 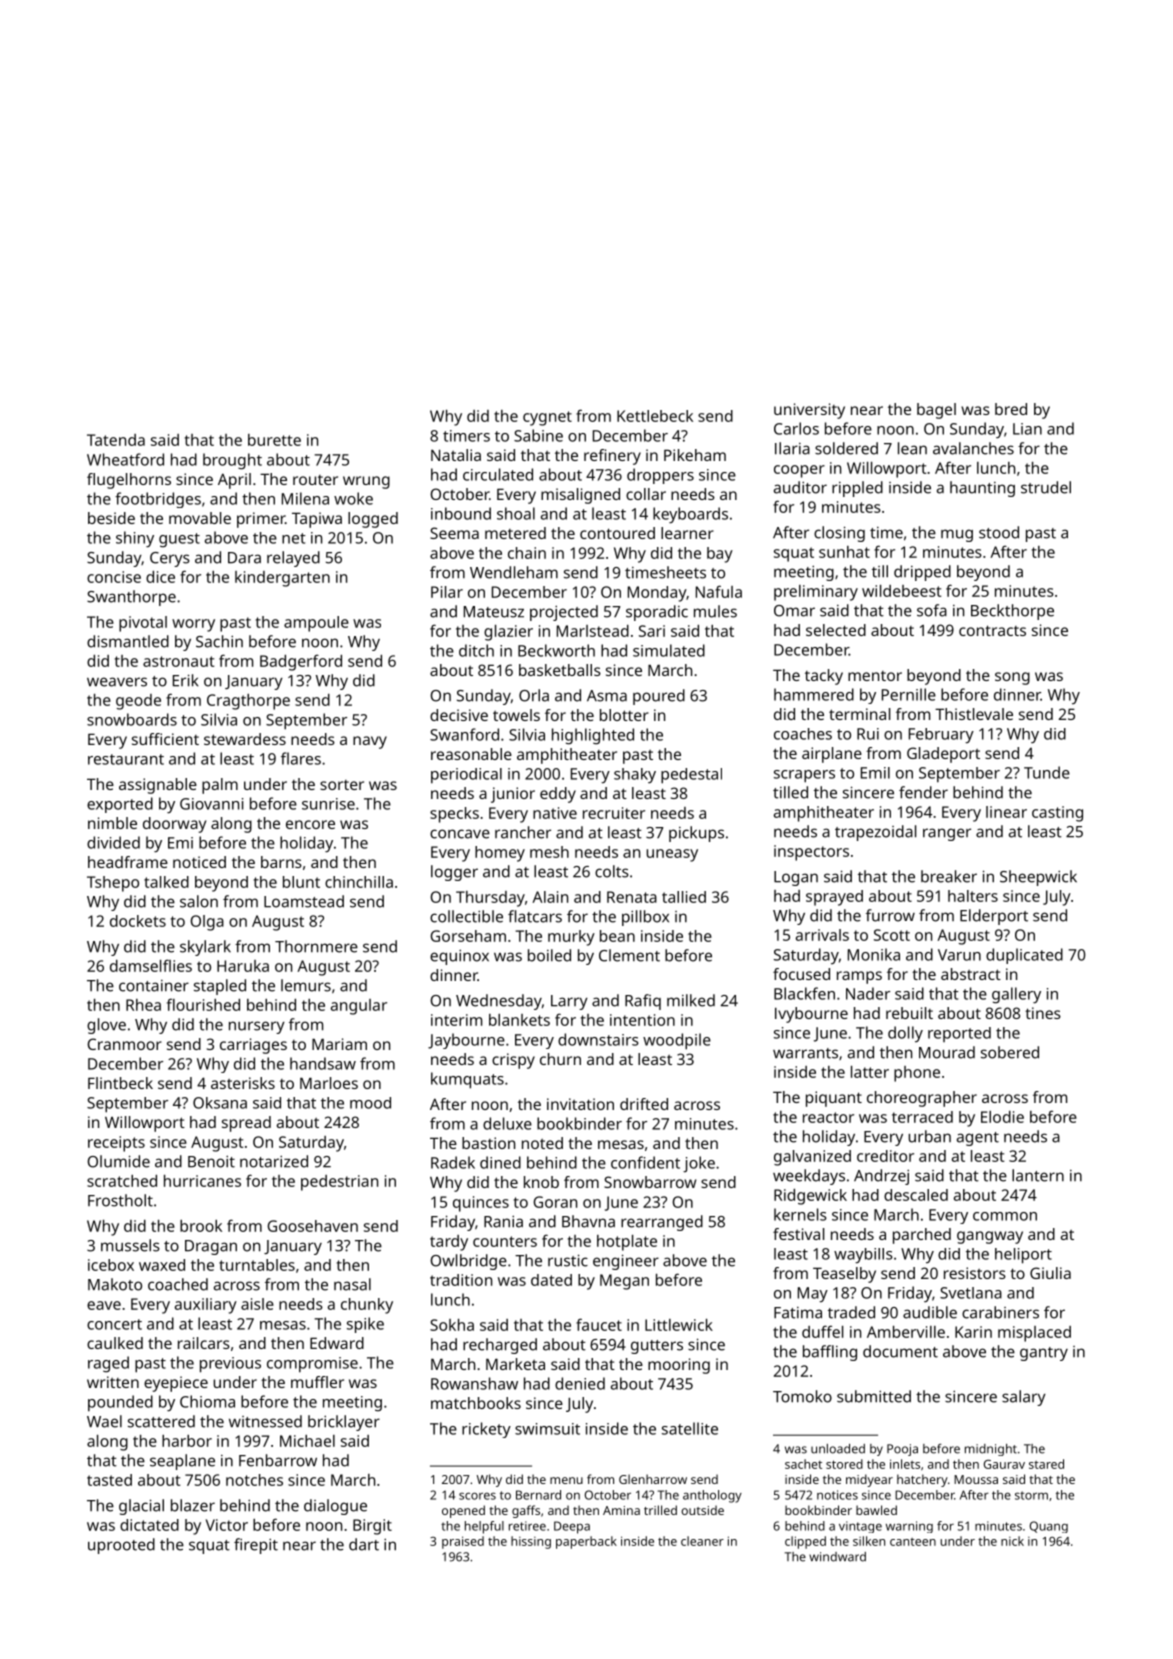 I want to click on sprayed, so click(x=834, y=898).
